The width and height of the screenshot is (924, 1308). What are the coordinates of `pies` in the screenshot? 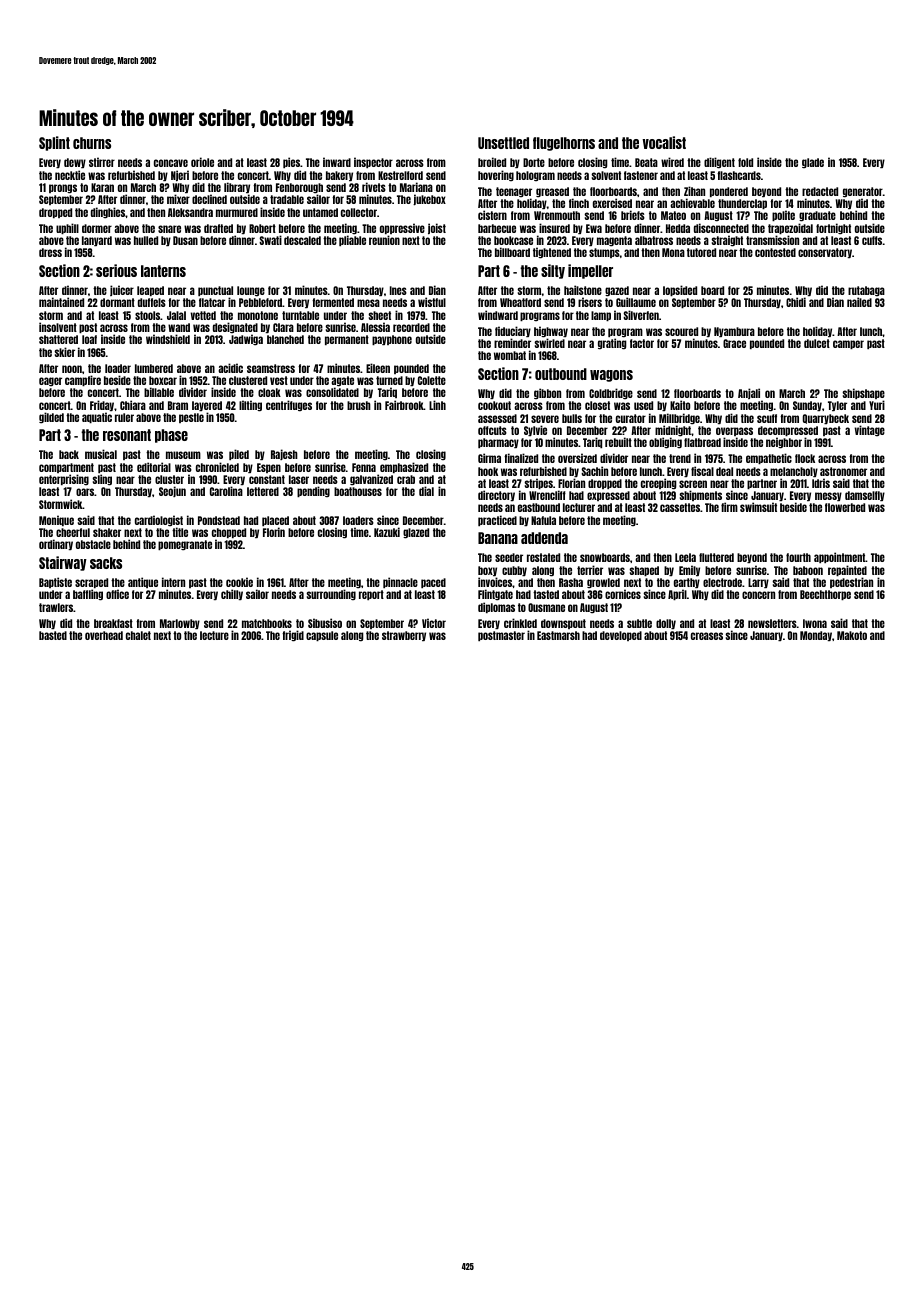 It's located at (291, 162).
